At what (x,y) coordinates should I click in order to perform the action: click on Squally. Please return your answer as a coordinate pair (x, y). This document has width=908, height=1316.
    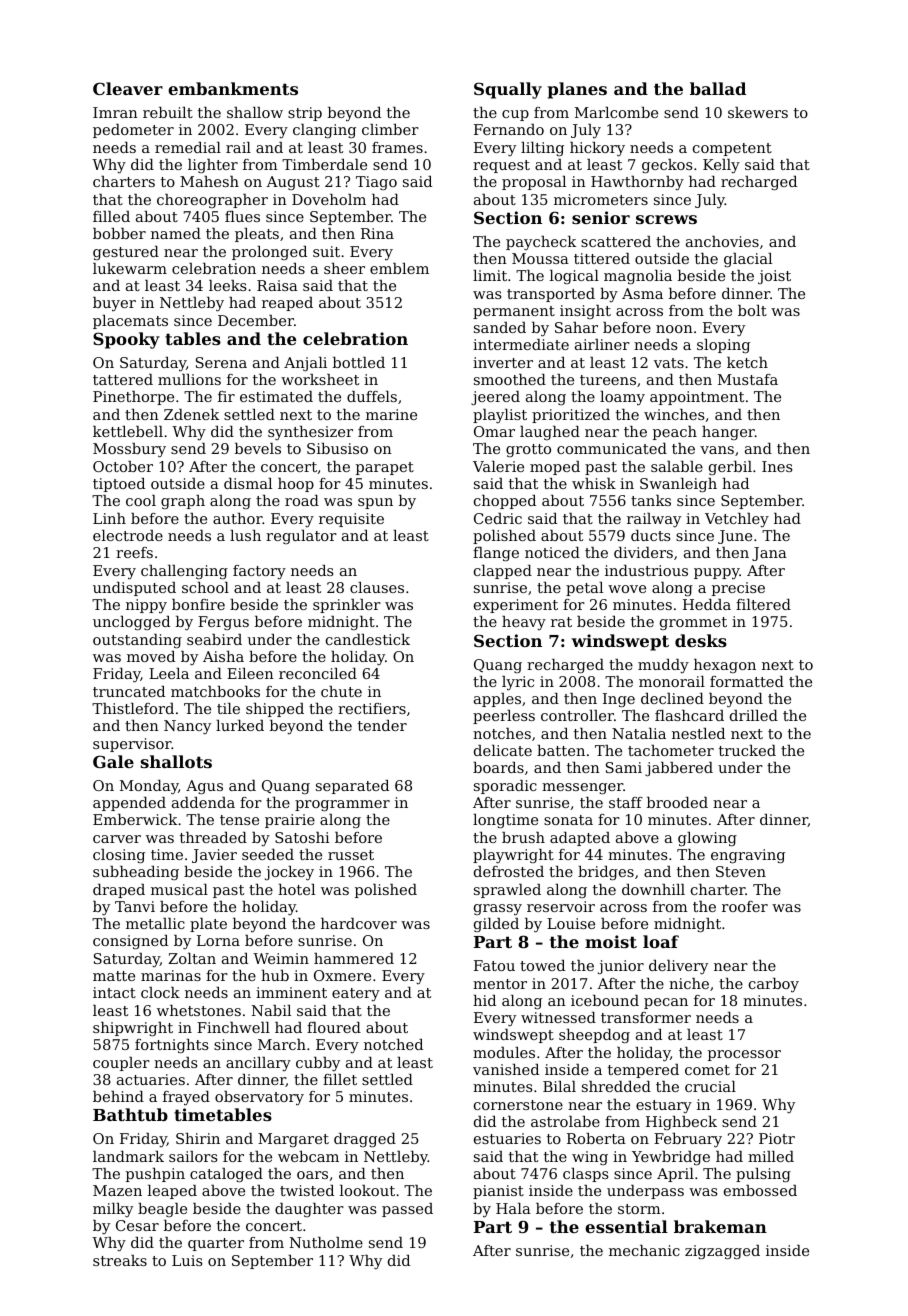
    Looking at the image, I should click on (508, 90).
